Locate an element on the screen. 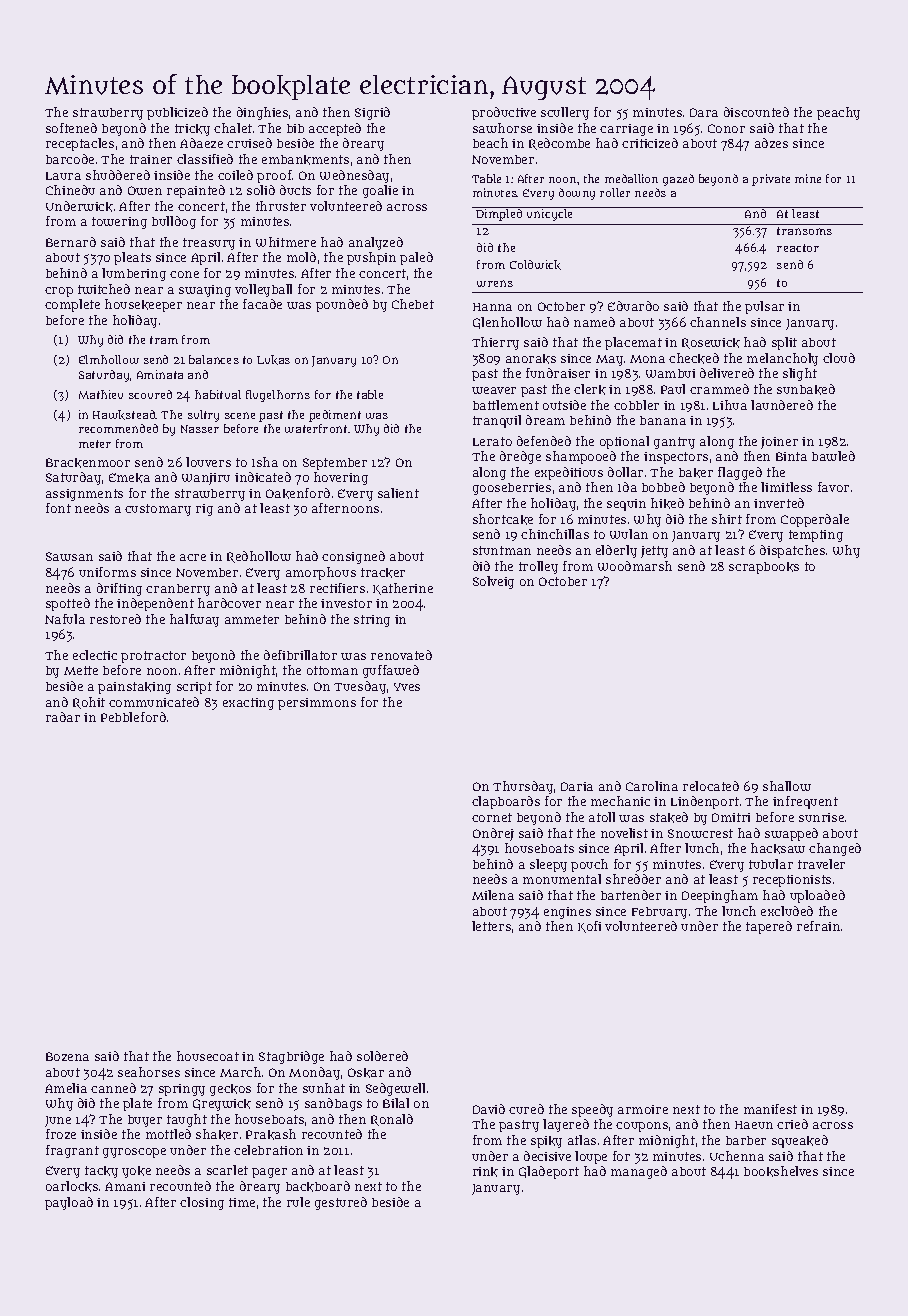 This screenshot has height=1316, width=908. Binta is located at coordinates (791, 456).
